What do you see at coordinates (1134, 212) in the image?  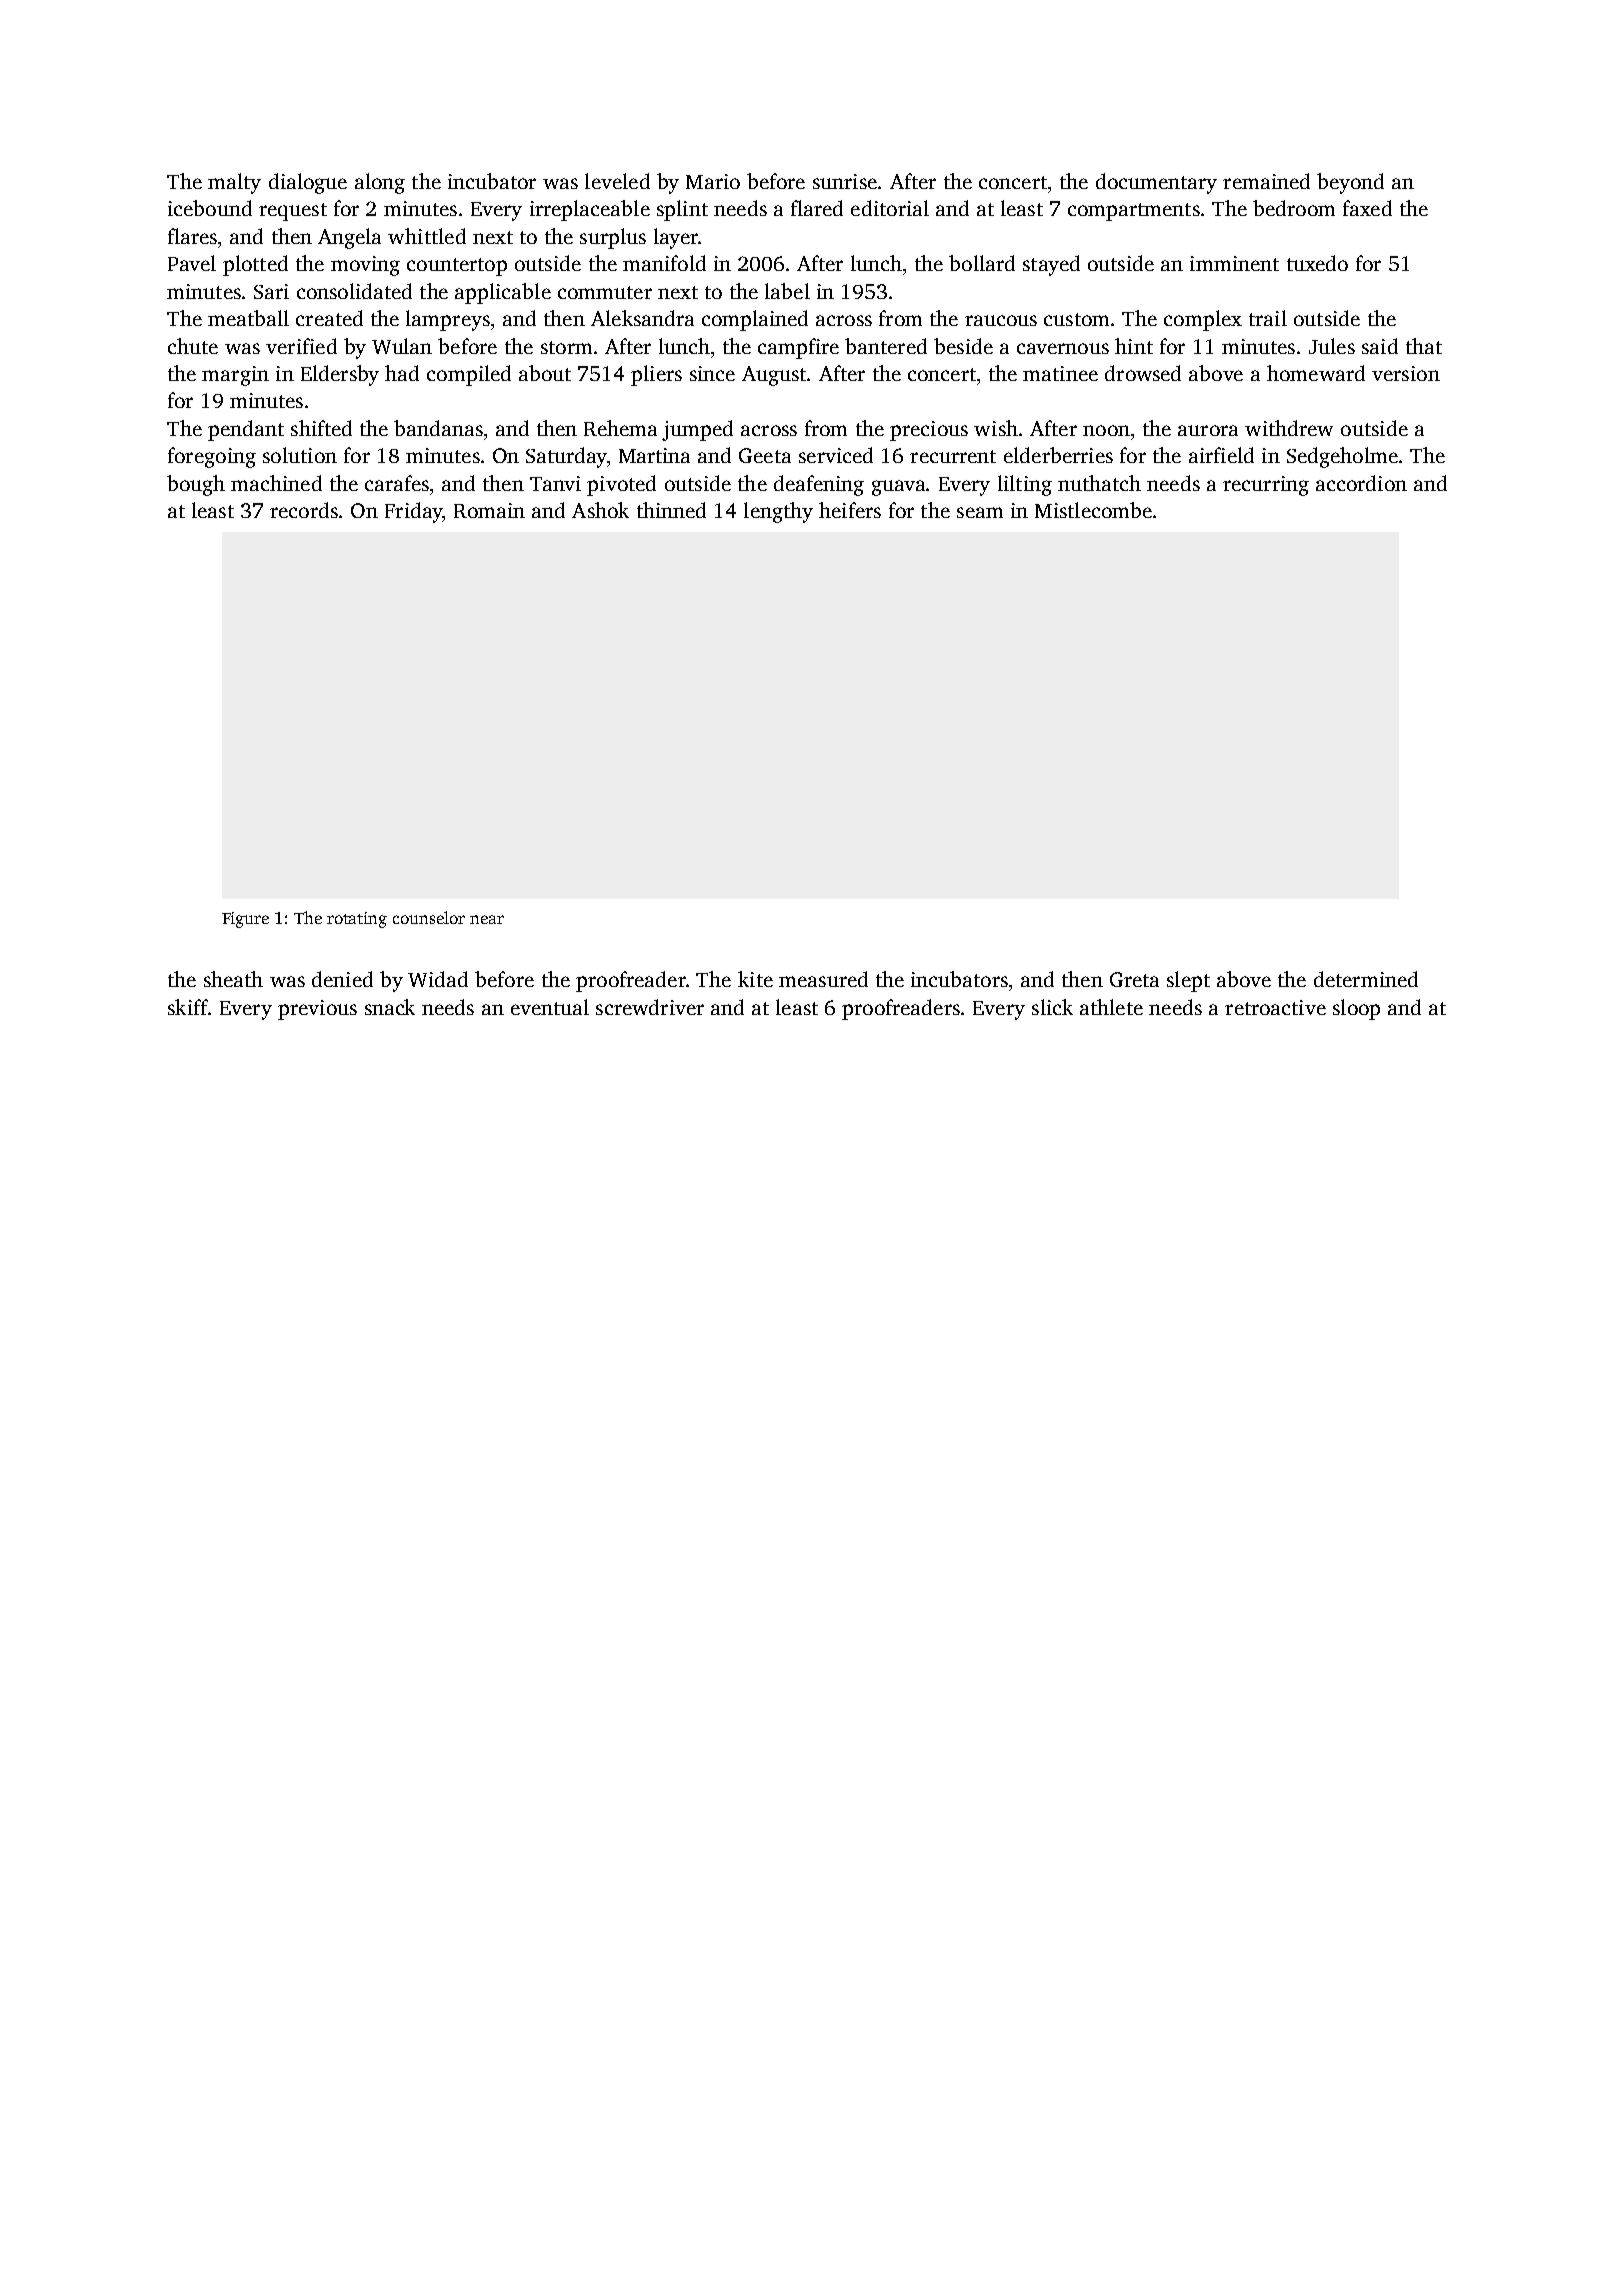 I see `compartments` at bounding box center [1134, 212].
